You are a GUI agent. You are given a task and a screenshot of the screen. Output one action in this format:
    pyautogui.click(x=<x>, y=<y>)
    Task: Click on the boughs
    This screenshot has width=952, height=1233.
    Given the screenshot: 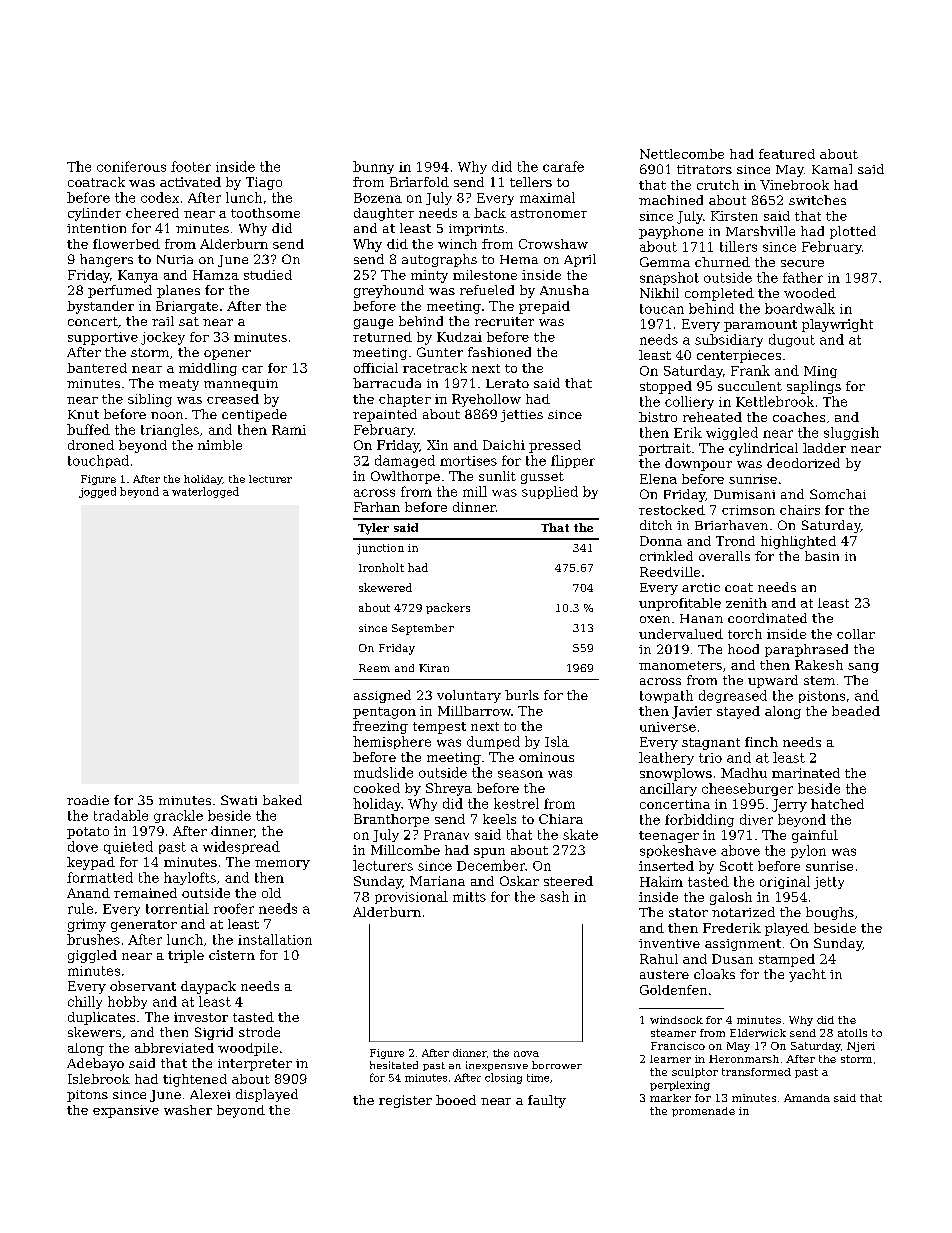 What is the action you would take?
    pyautogui.click(x=830, y=913)
